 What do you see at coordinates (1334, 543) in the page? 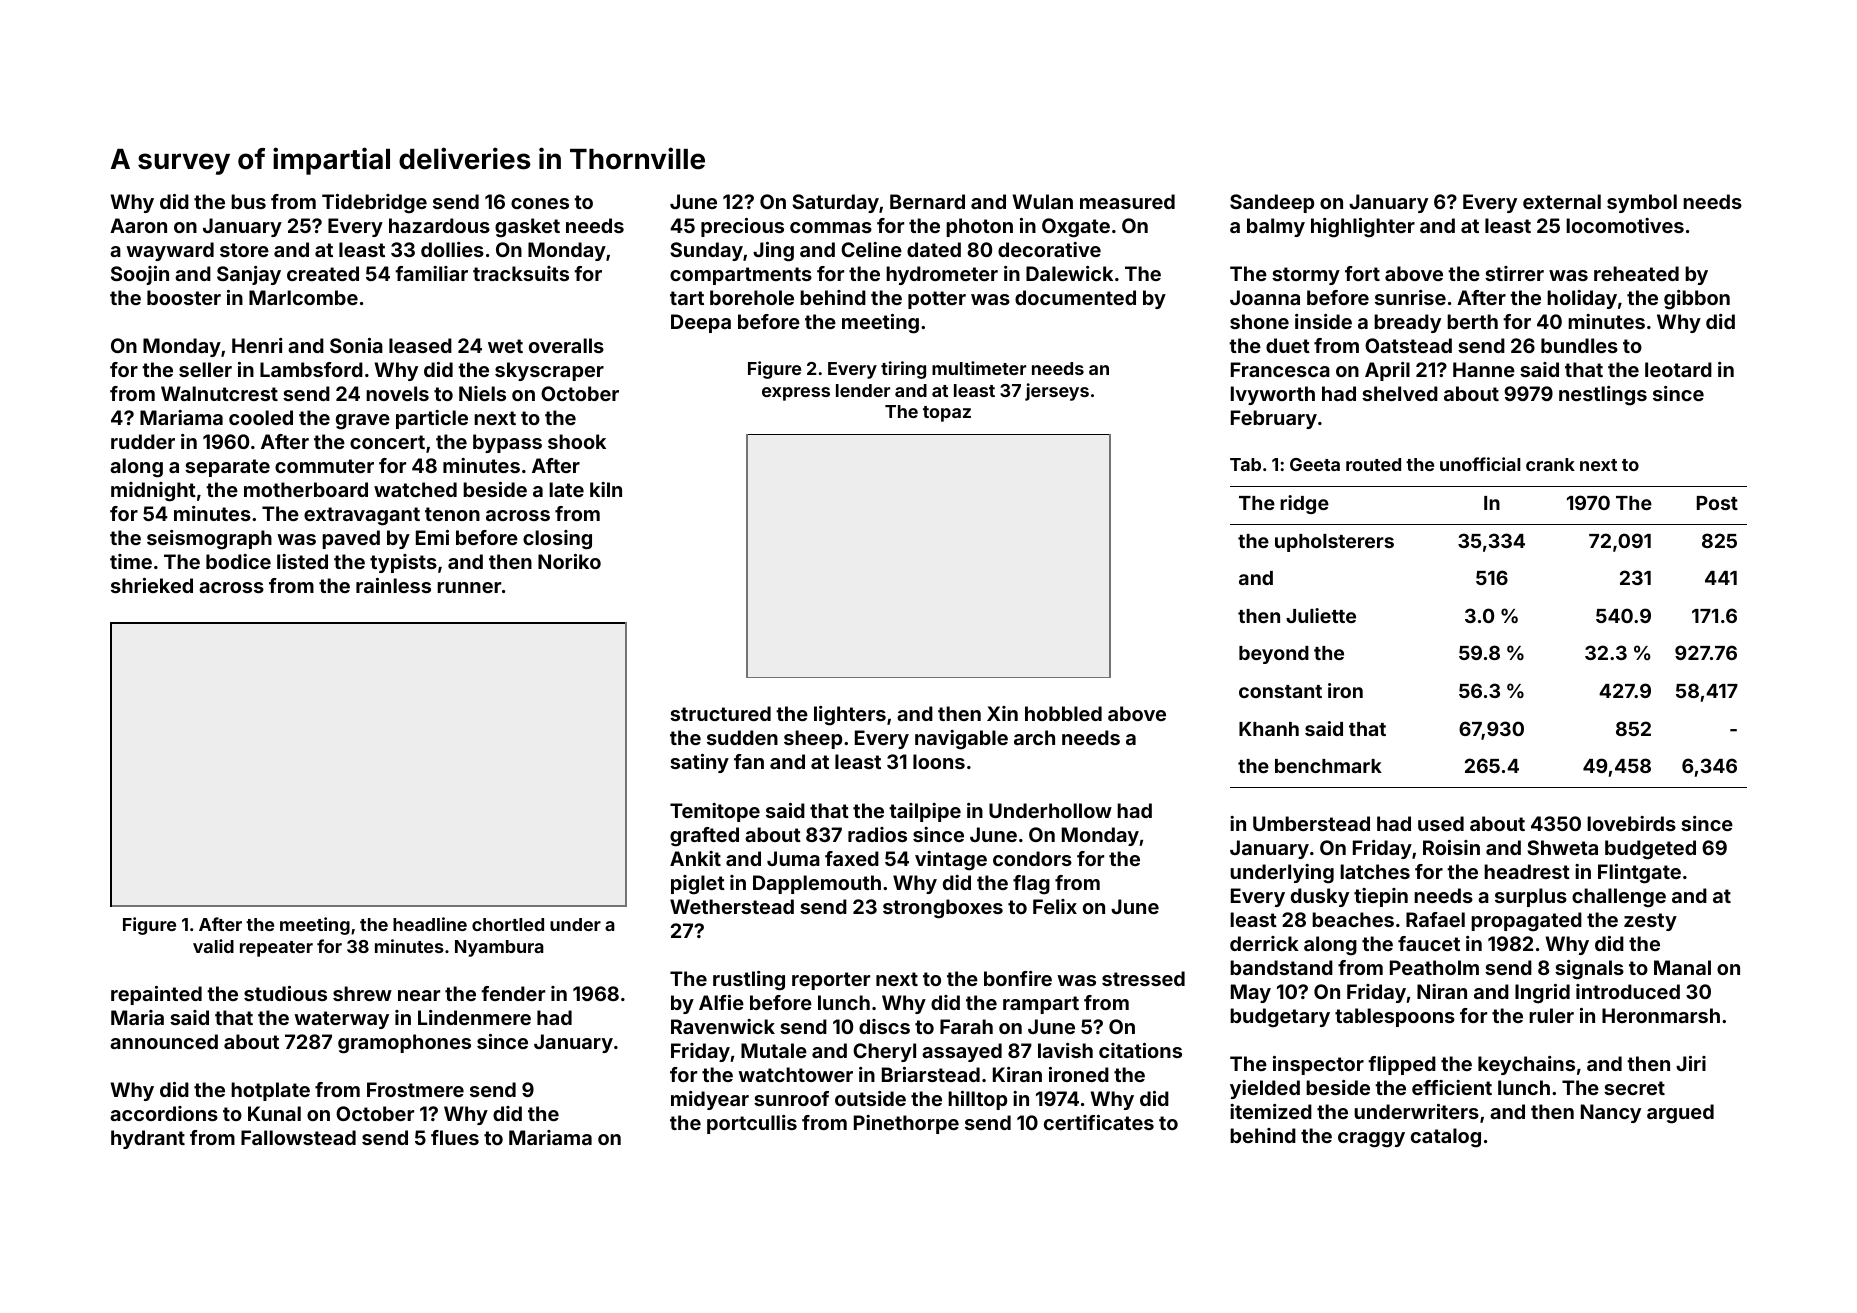
I see `upholsterers` at bounding box center [1334, 543].
